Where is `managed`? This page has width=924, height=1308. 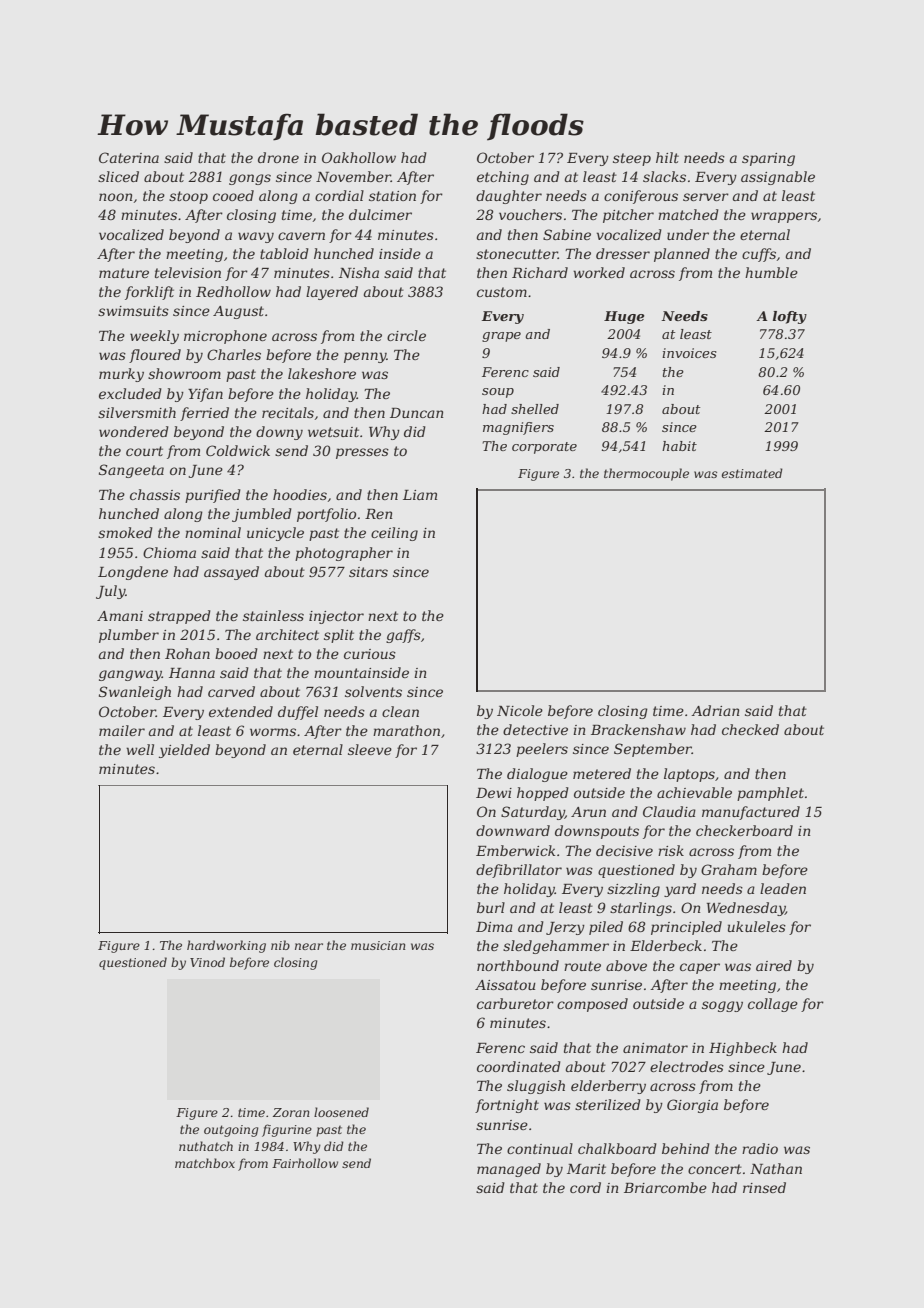
managed is located at coordinates (509, 1170).
